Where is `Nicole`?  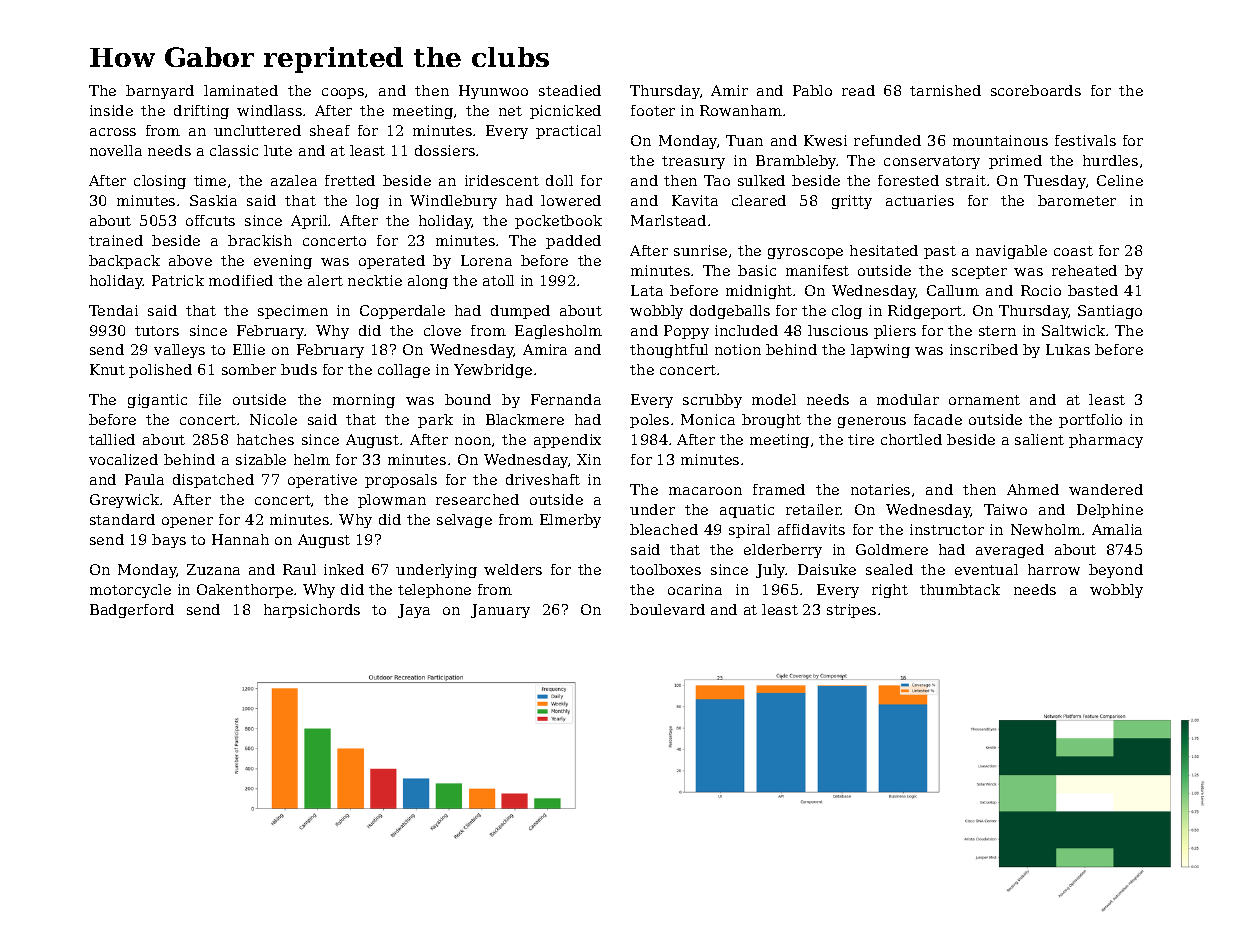 Nicole is located at coordinates (273, 419).
